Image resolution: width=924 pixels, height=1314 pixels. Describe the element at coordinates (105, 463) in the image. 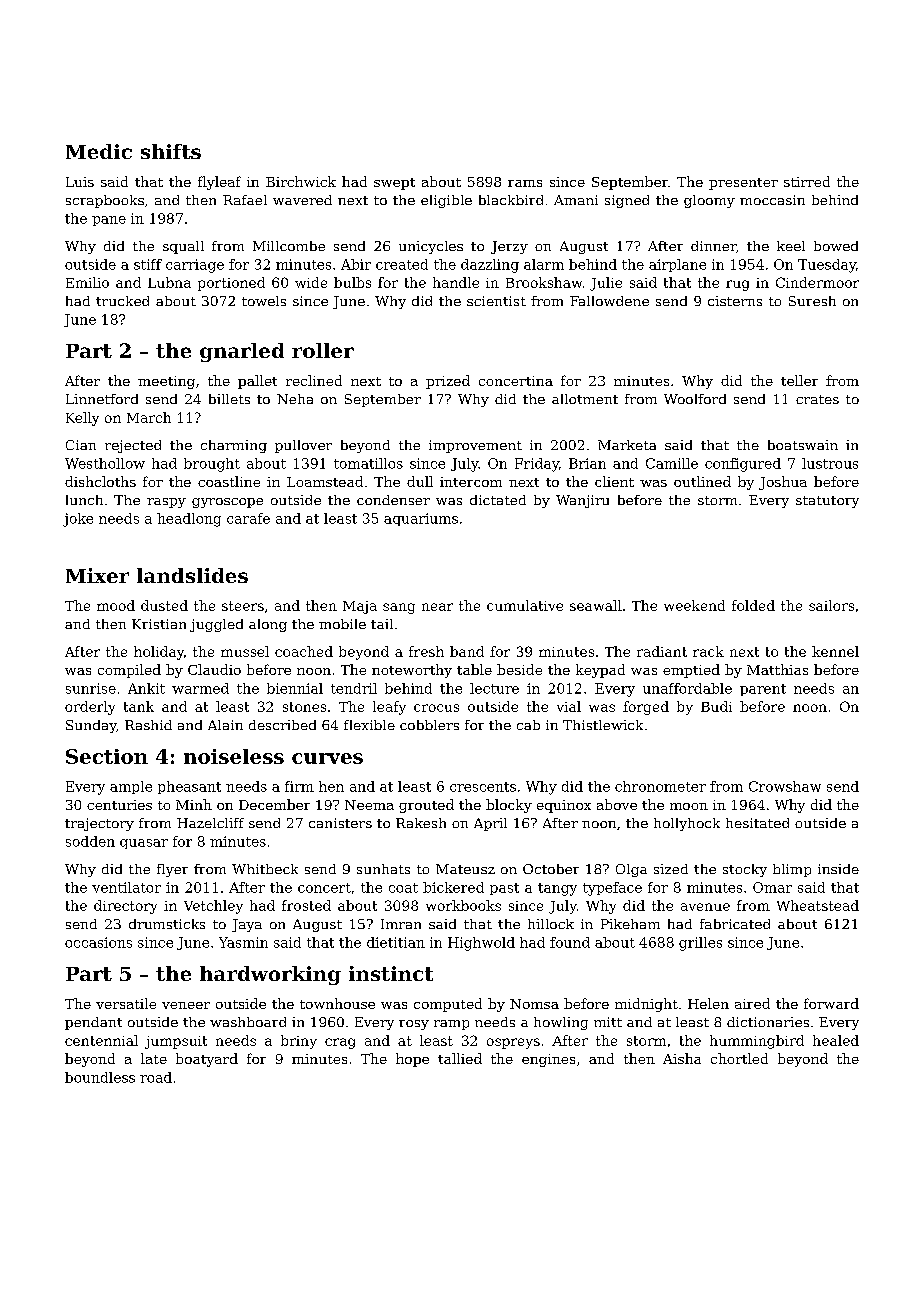

I see `Westhollow` at that location.
